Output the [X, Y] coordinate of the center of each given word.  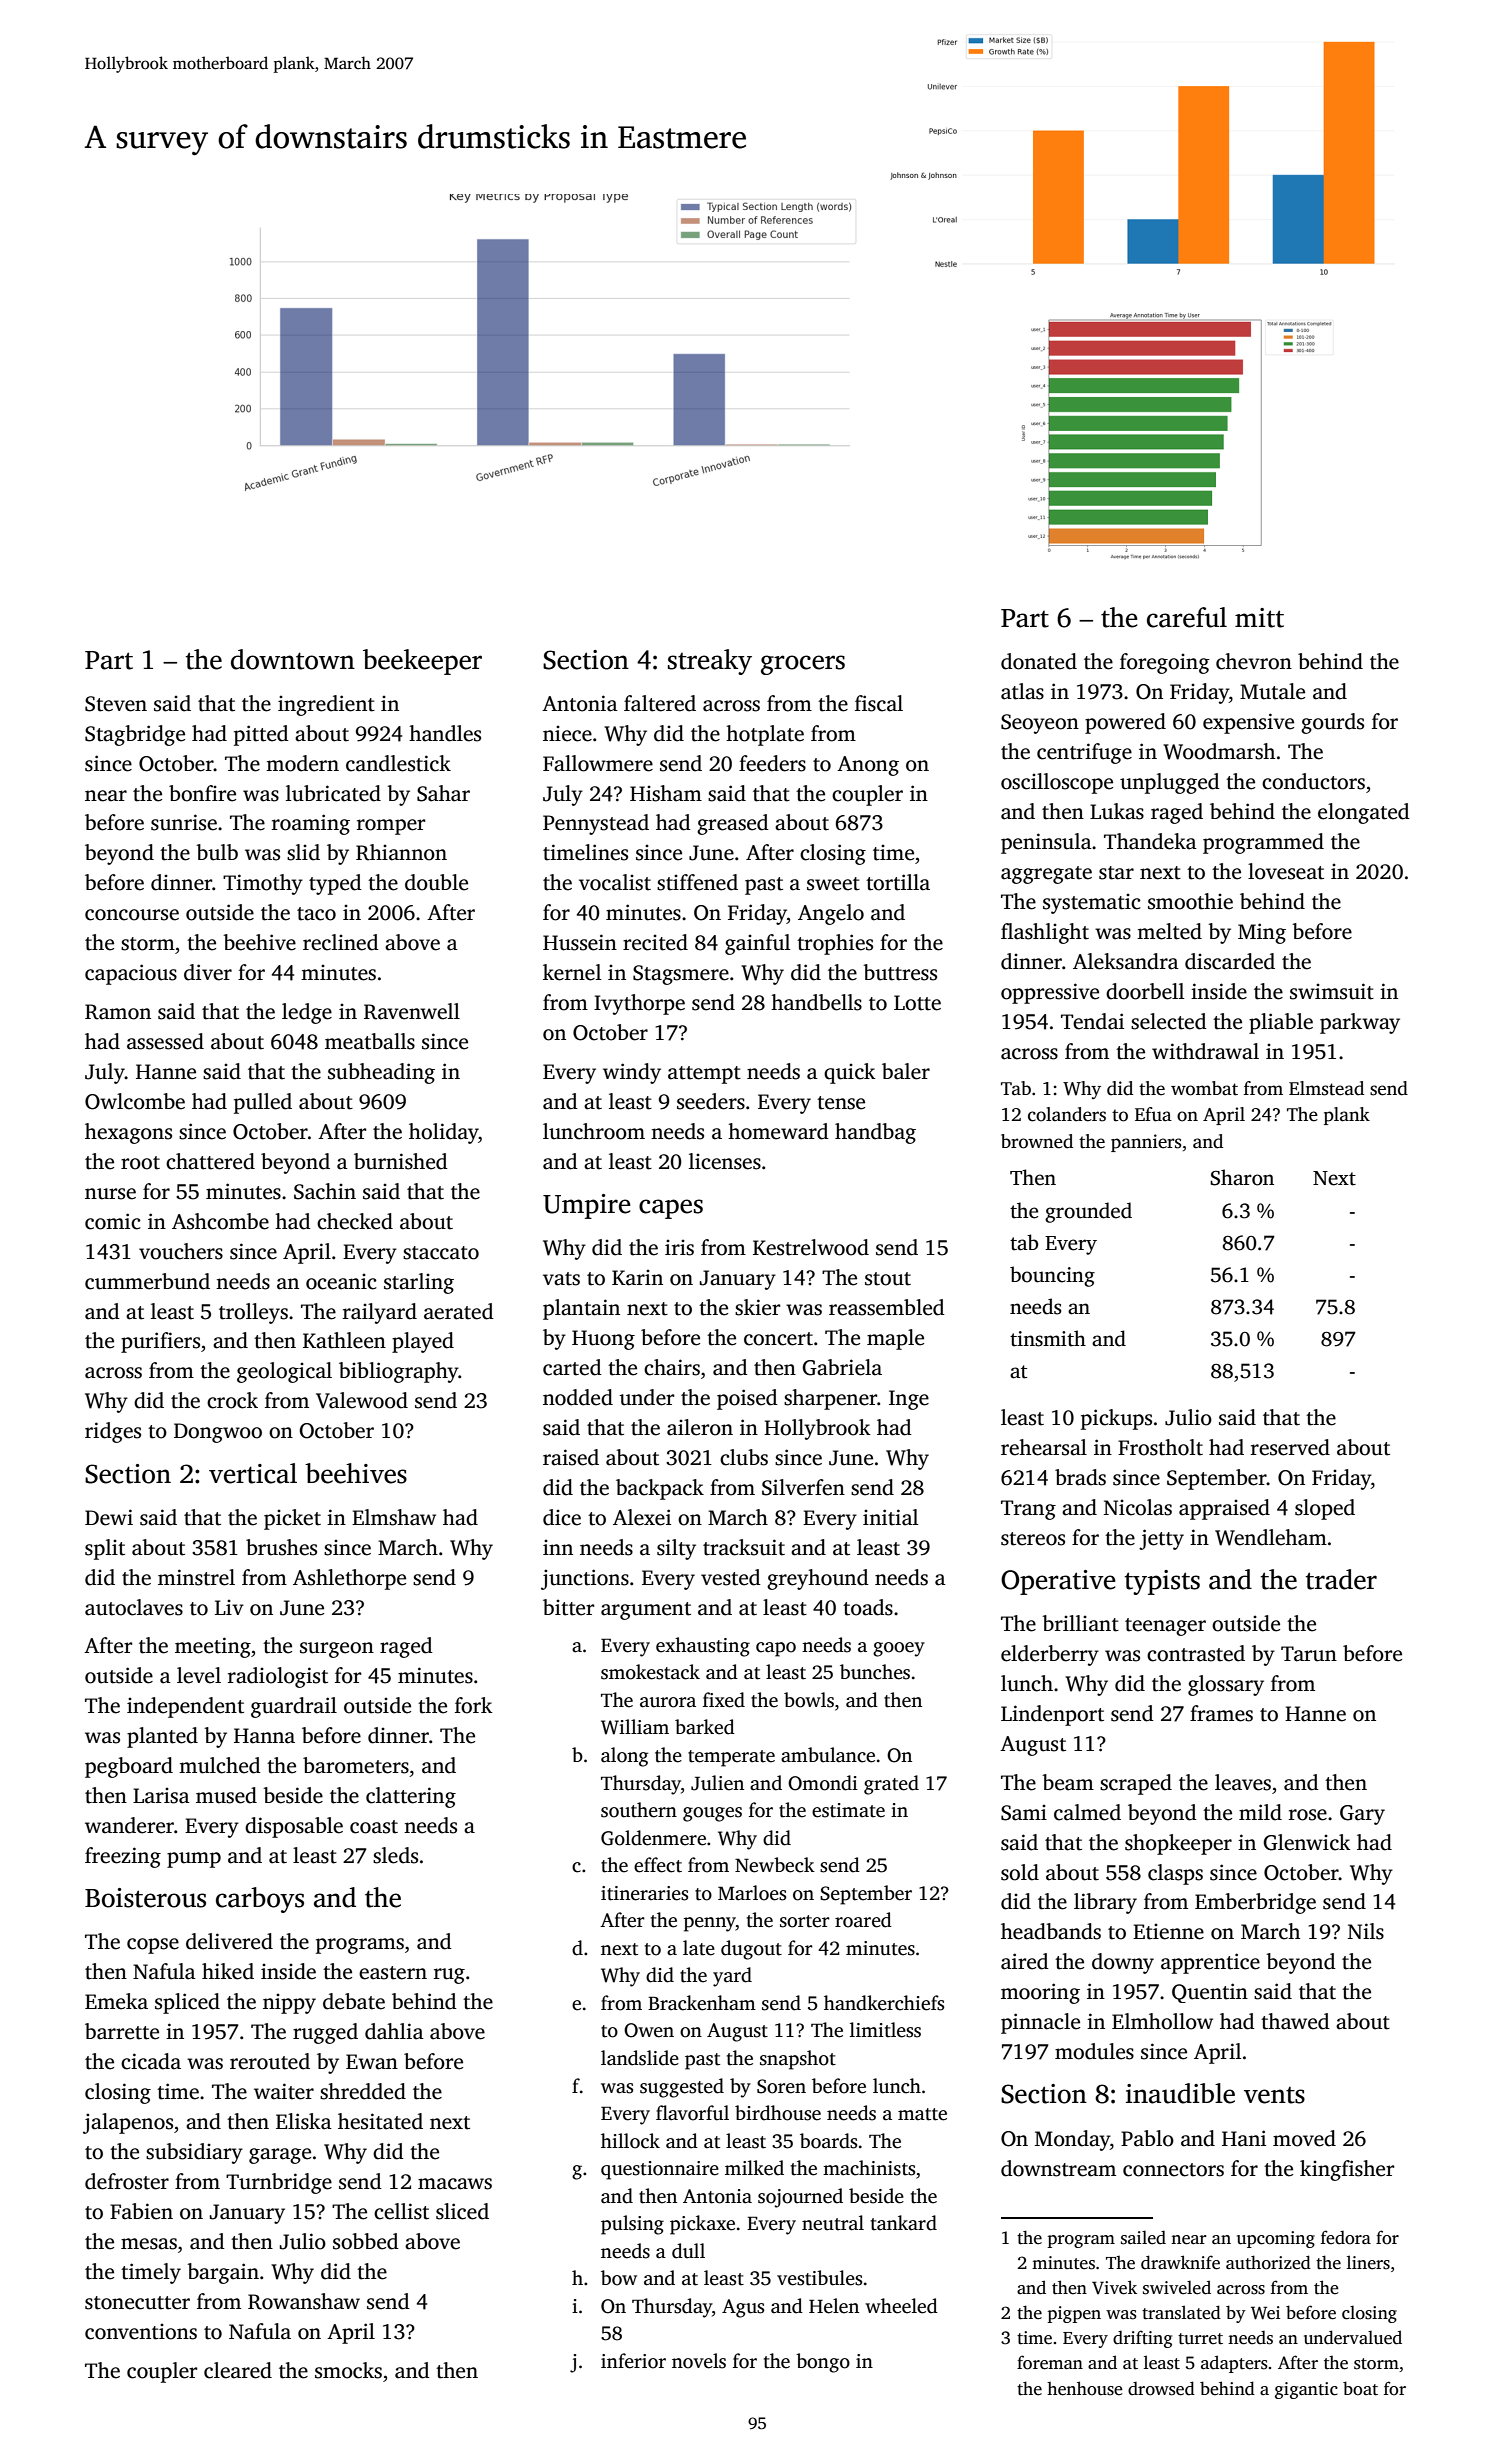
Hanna [264, 1736]
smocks [348, 2370]
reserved [1290, 1447]
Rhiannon [401, 852]
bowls [809, 1700]
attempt [704, 1075]
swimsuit [1332, 991]
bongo [823, 2363]
